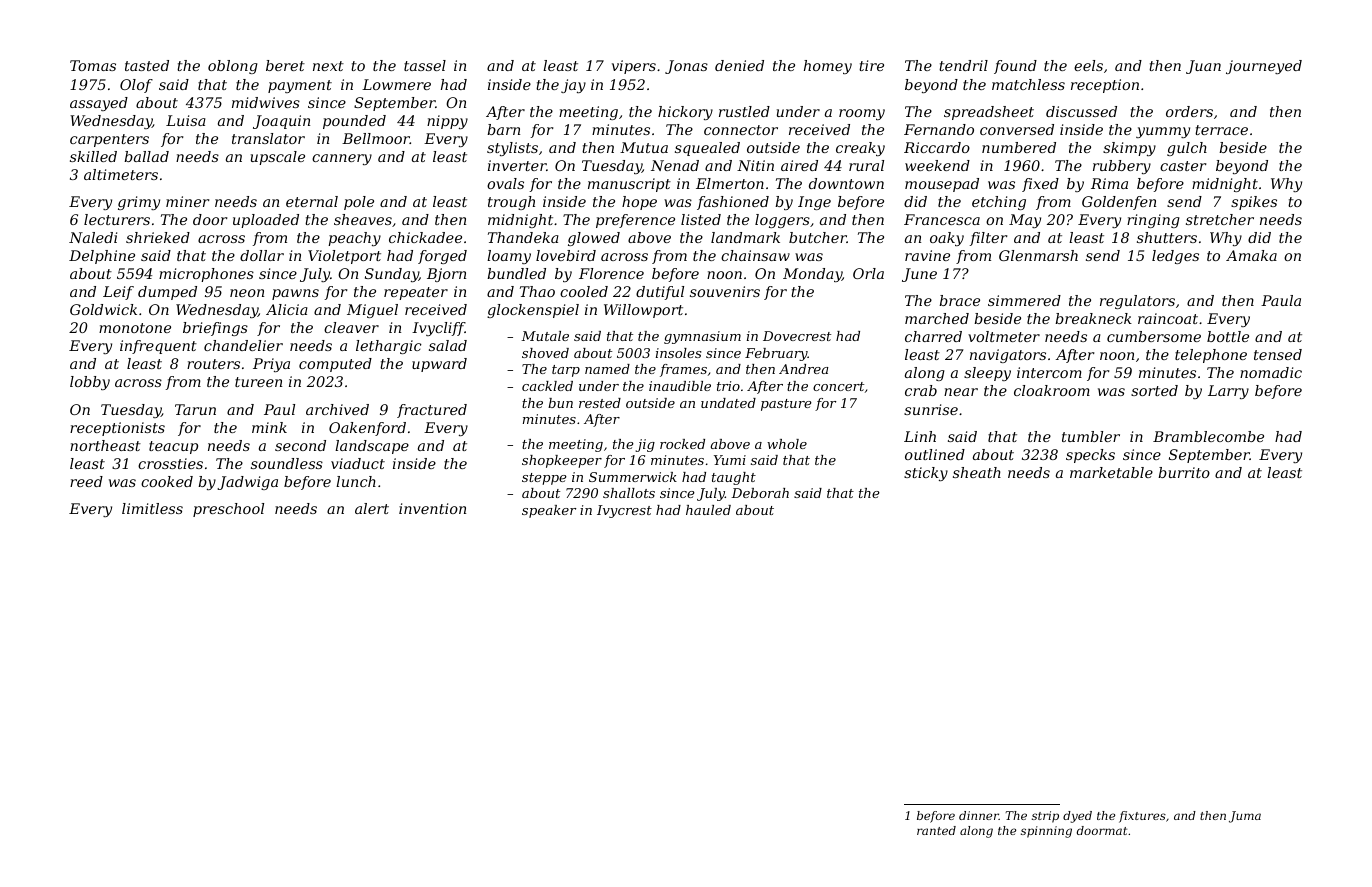 The image size is (1372, 887). Describe the element at coordinates (936, 830) in the page. I see `ranted` at that location.
